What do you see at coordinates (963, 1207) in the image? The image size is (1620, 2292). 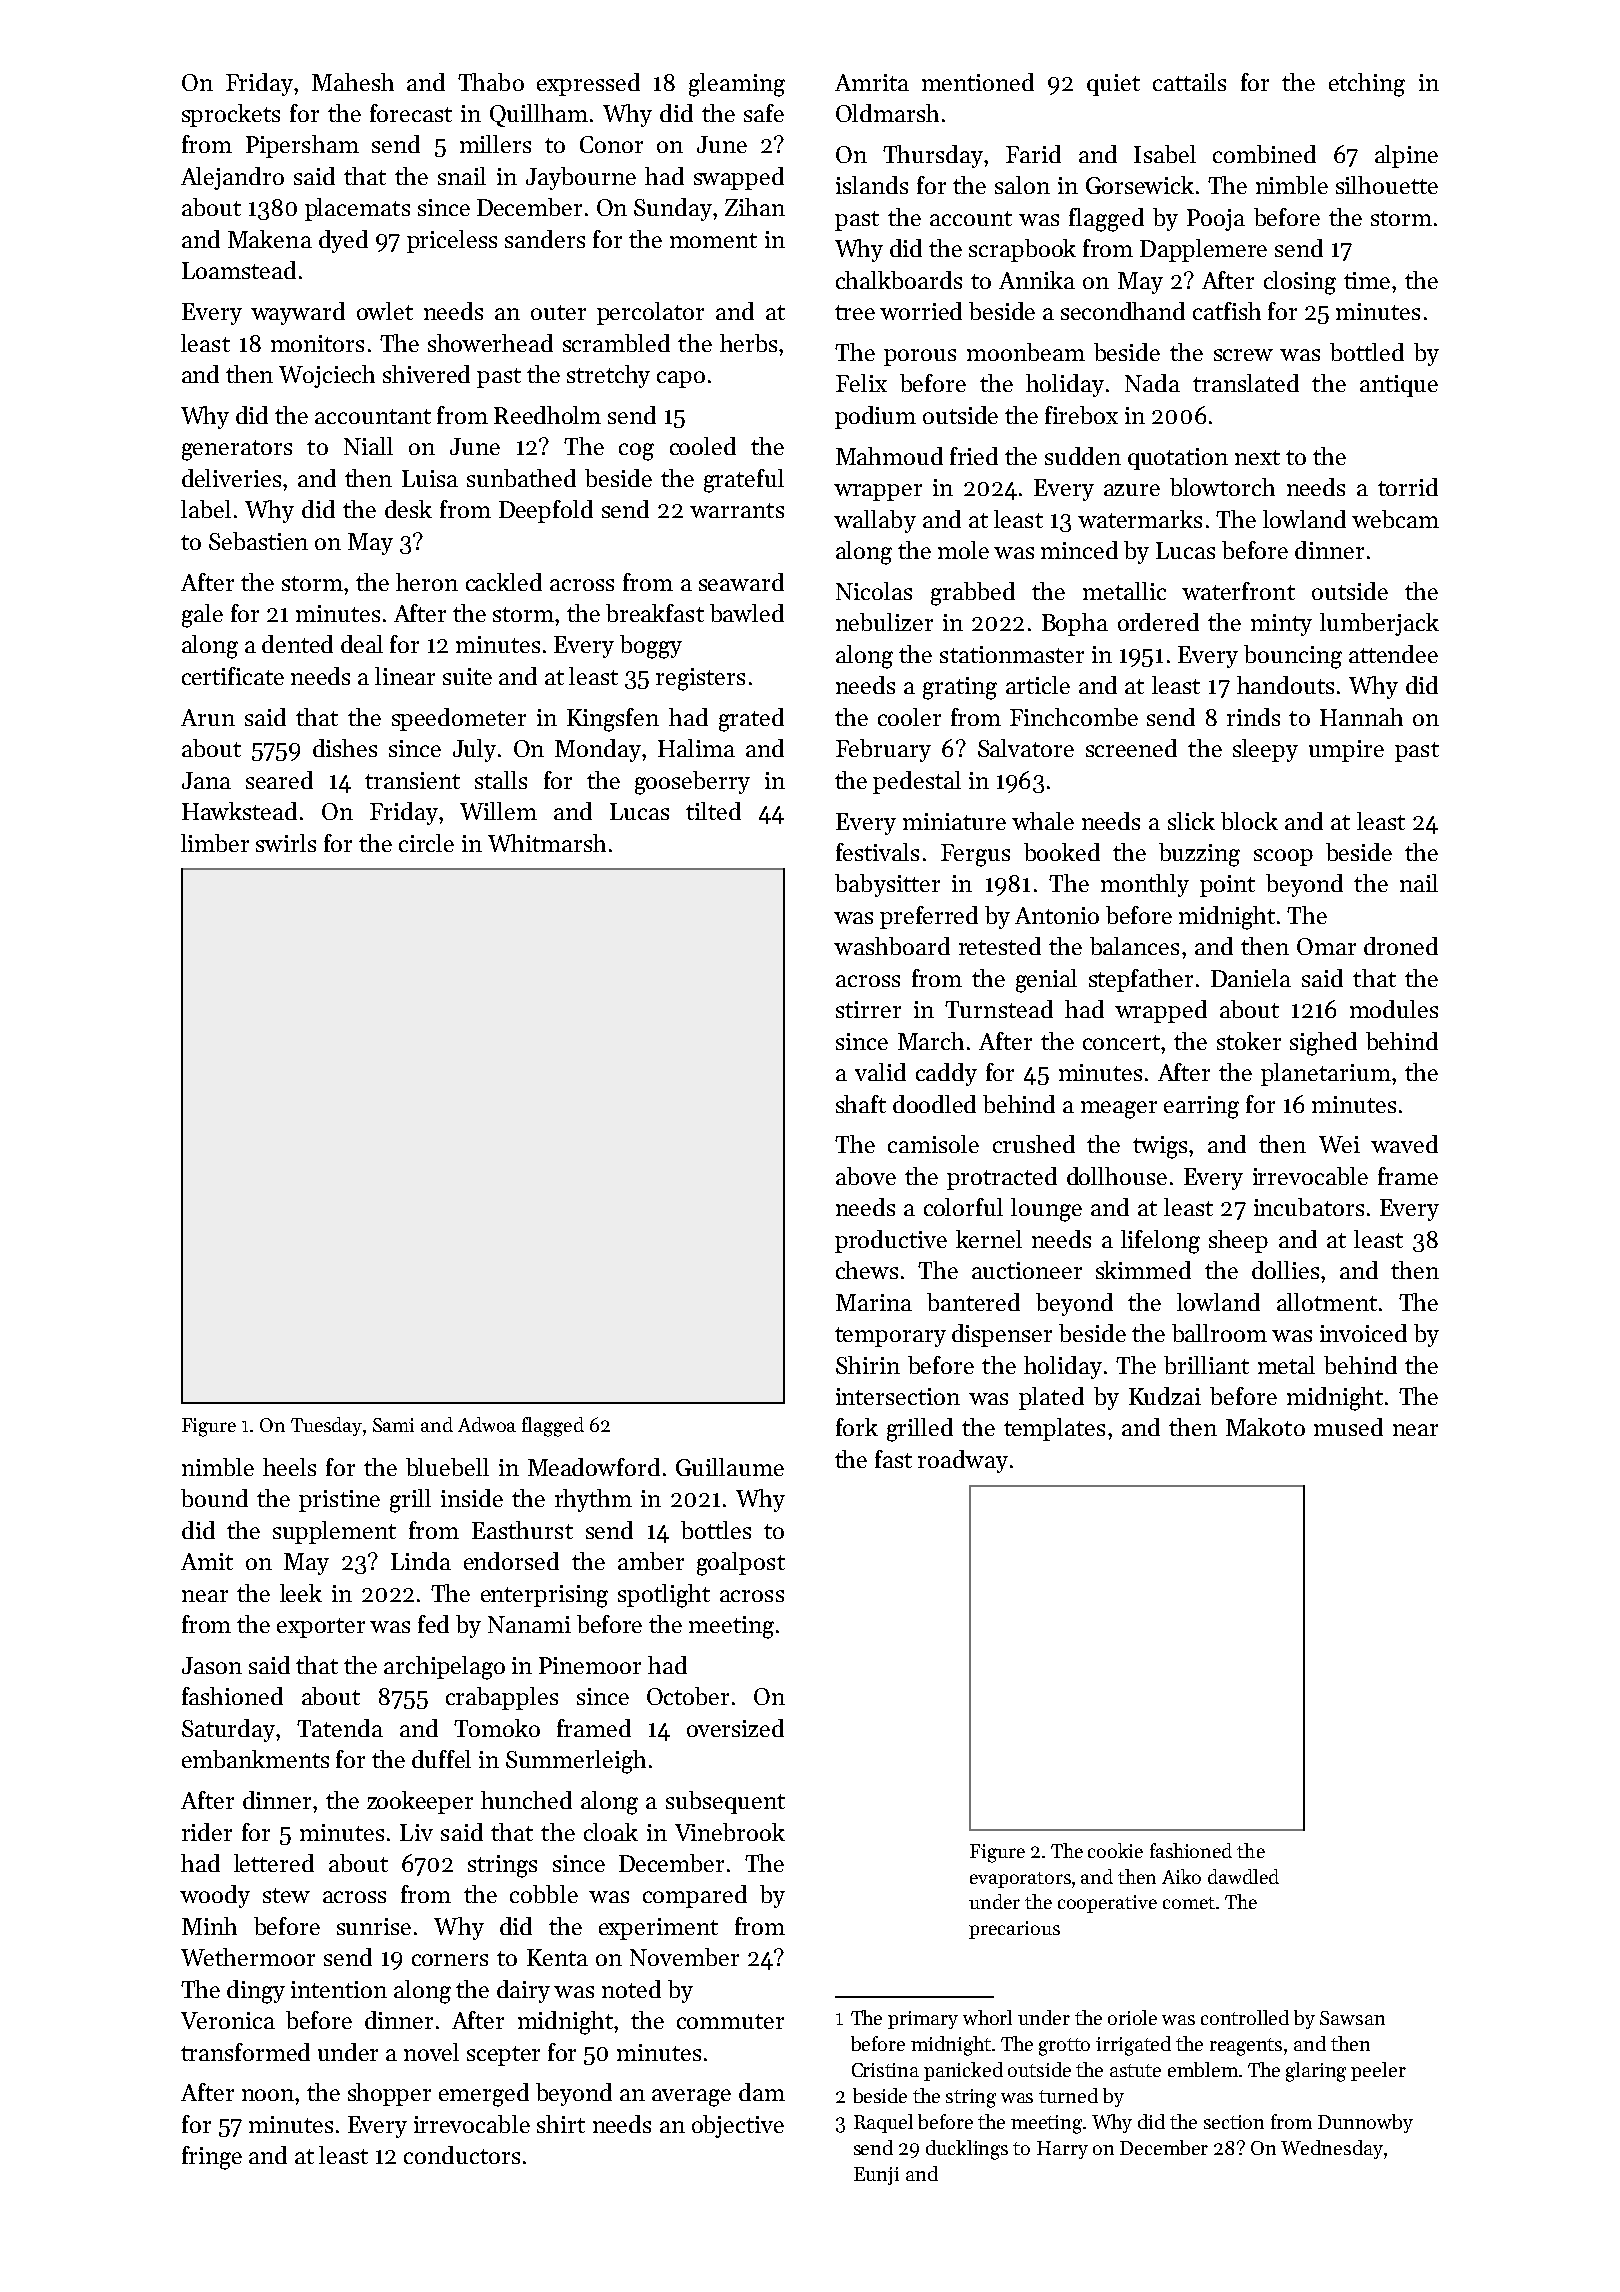 I see `colorful` at bounding box center [963, 1207].
